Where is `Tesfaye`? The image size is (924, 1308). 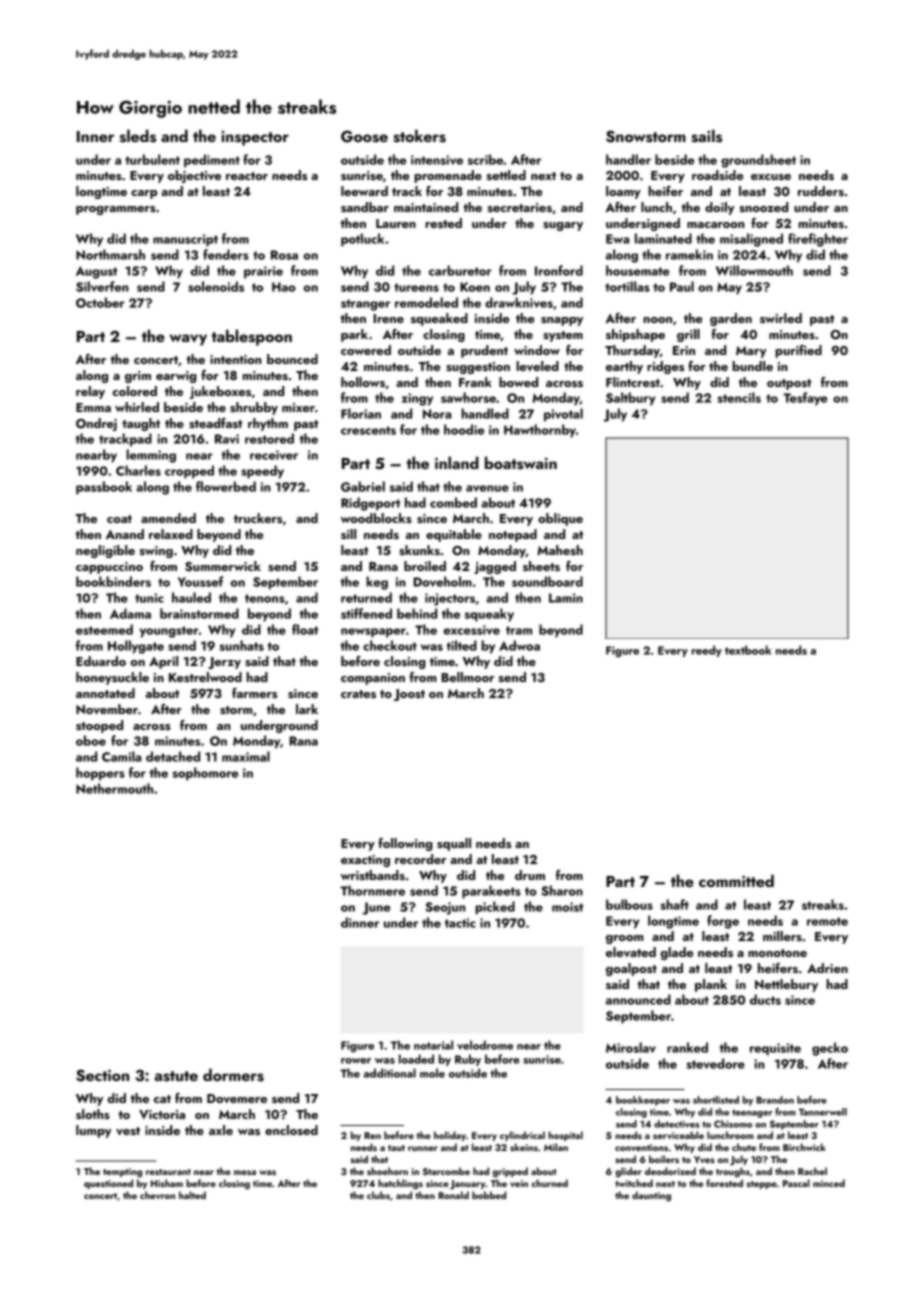 Tesfaye is located at coordinates (805, 399).
